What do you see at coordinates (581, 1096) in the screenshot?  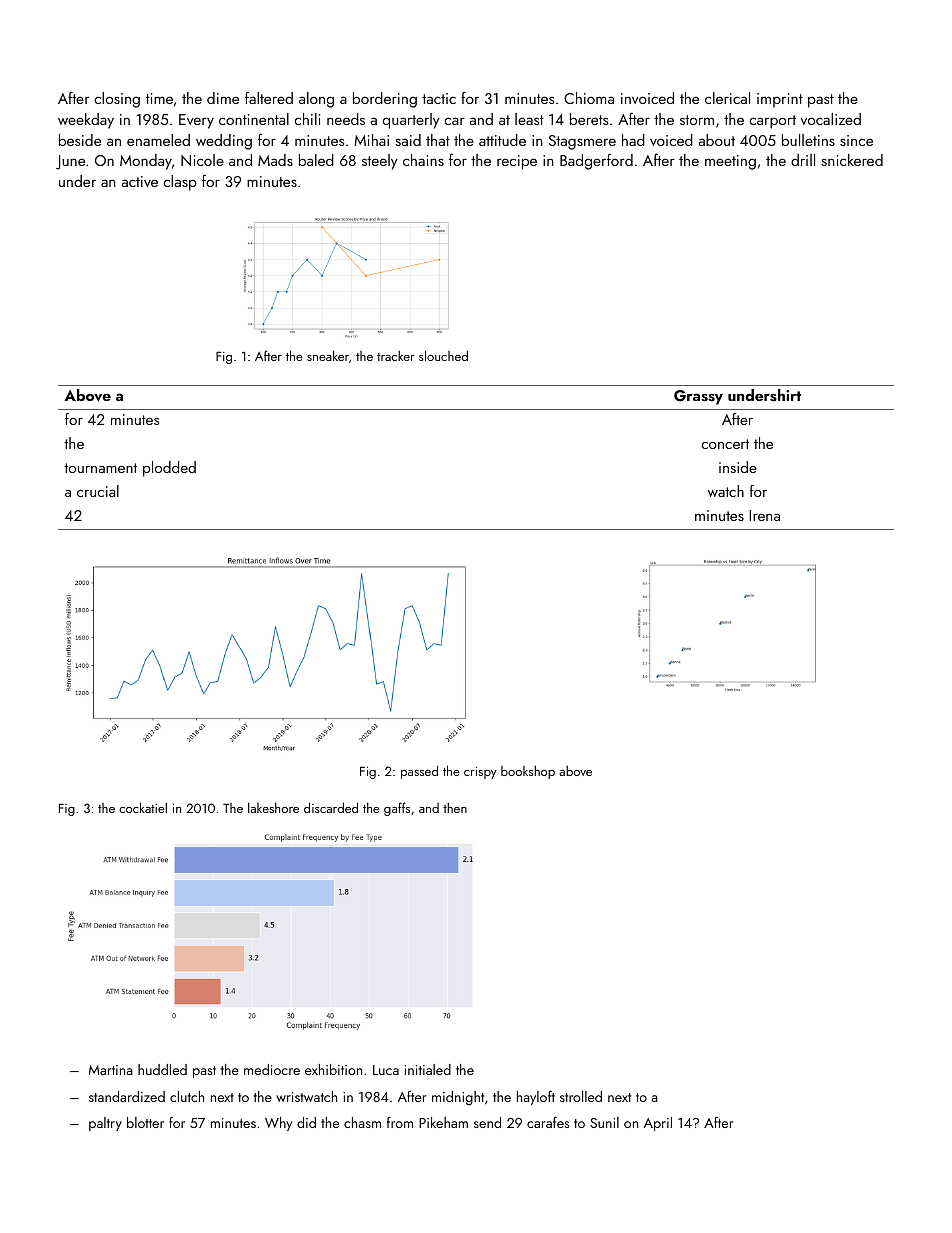 I see `strolled` at bounding box center [581, 1096].
